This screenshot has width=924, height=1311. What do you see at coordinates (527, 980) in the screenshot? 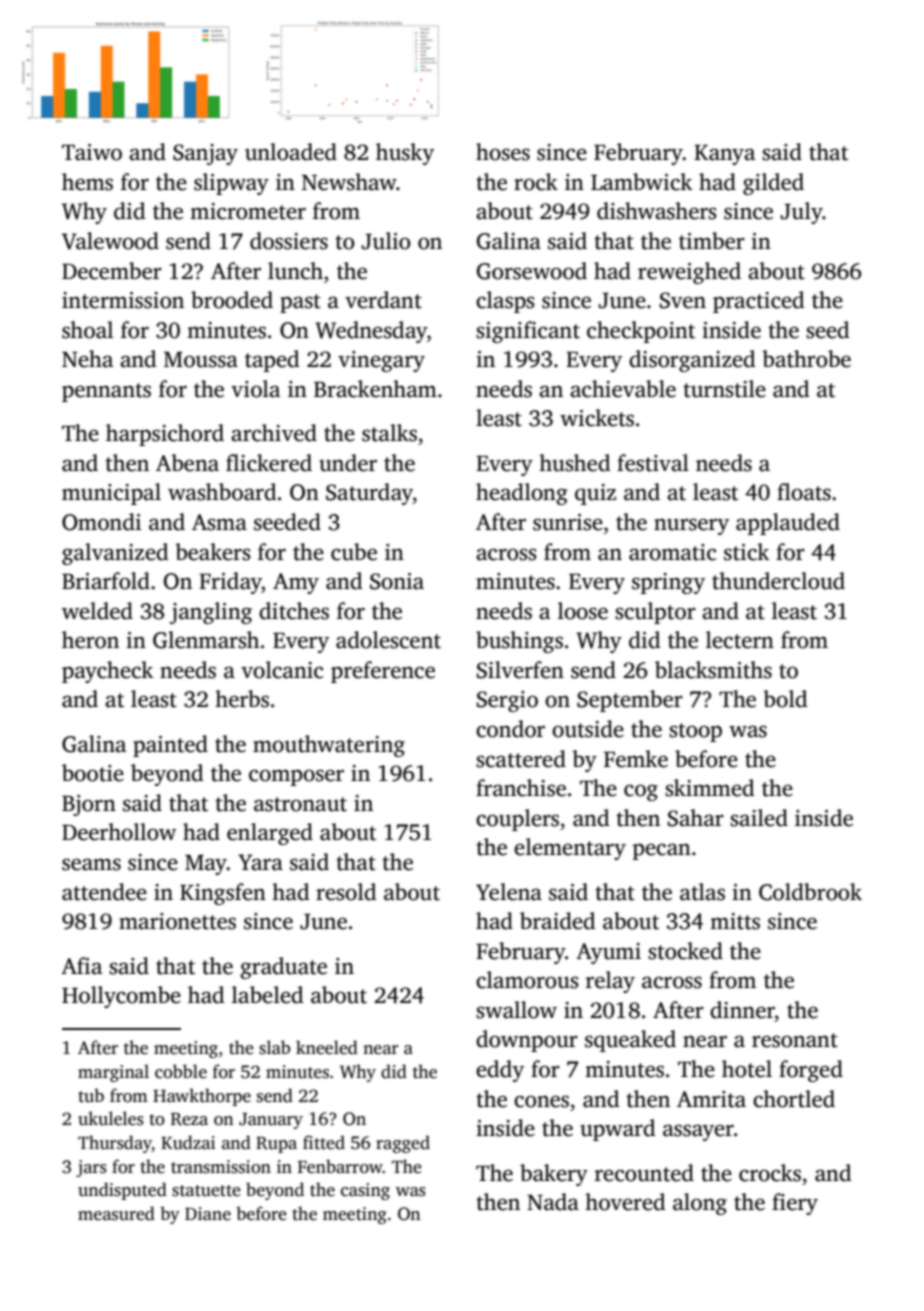
I see `clamorous` at bounding box center [527, 980].
